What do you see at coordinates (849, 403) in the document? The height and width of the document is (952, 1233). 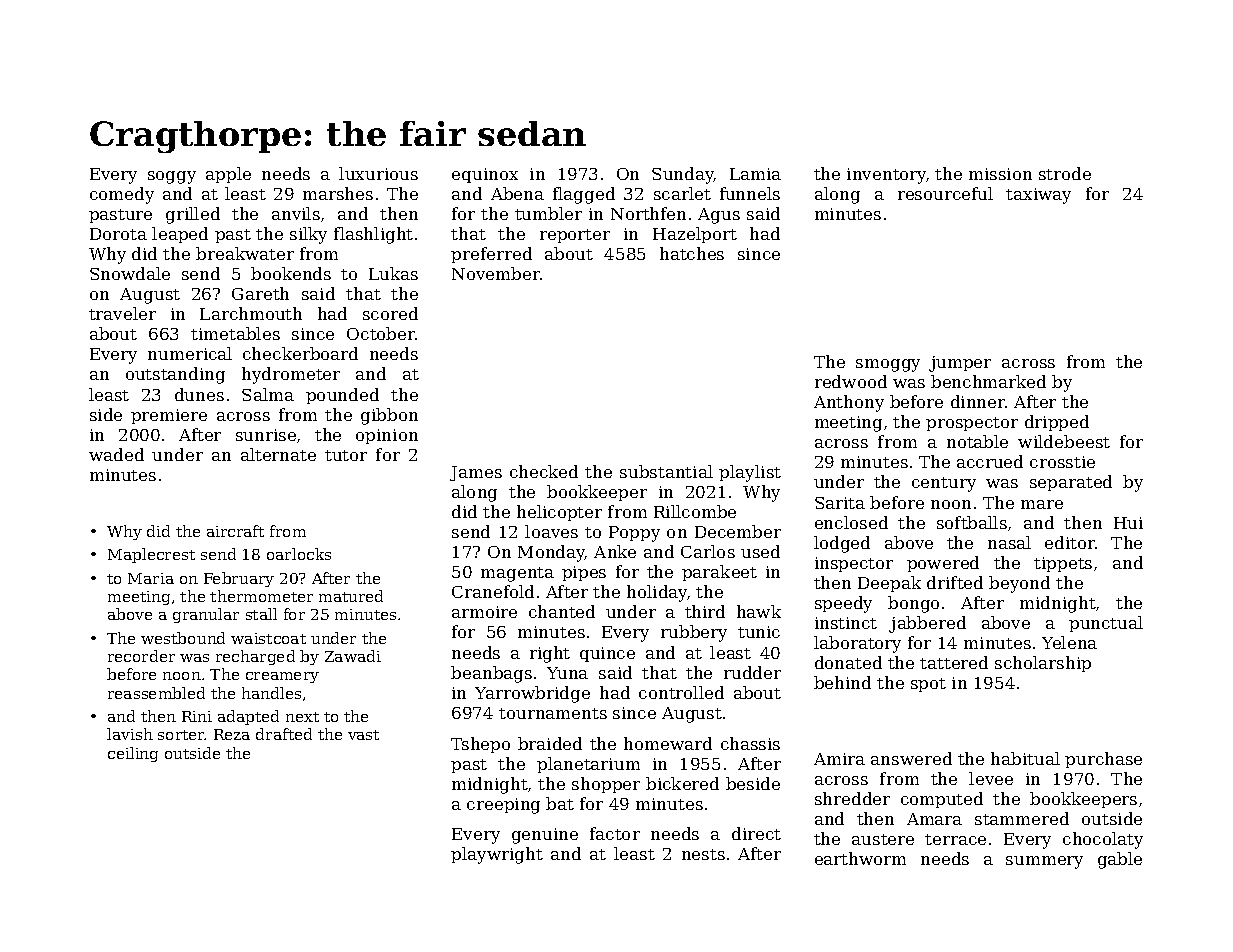 I see `Anthony` at bounding box center [849, 403].
